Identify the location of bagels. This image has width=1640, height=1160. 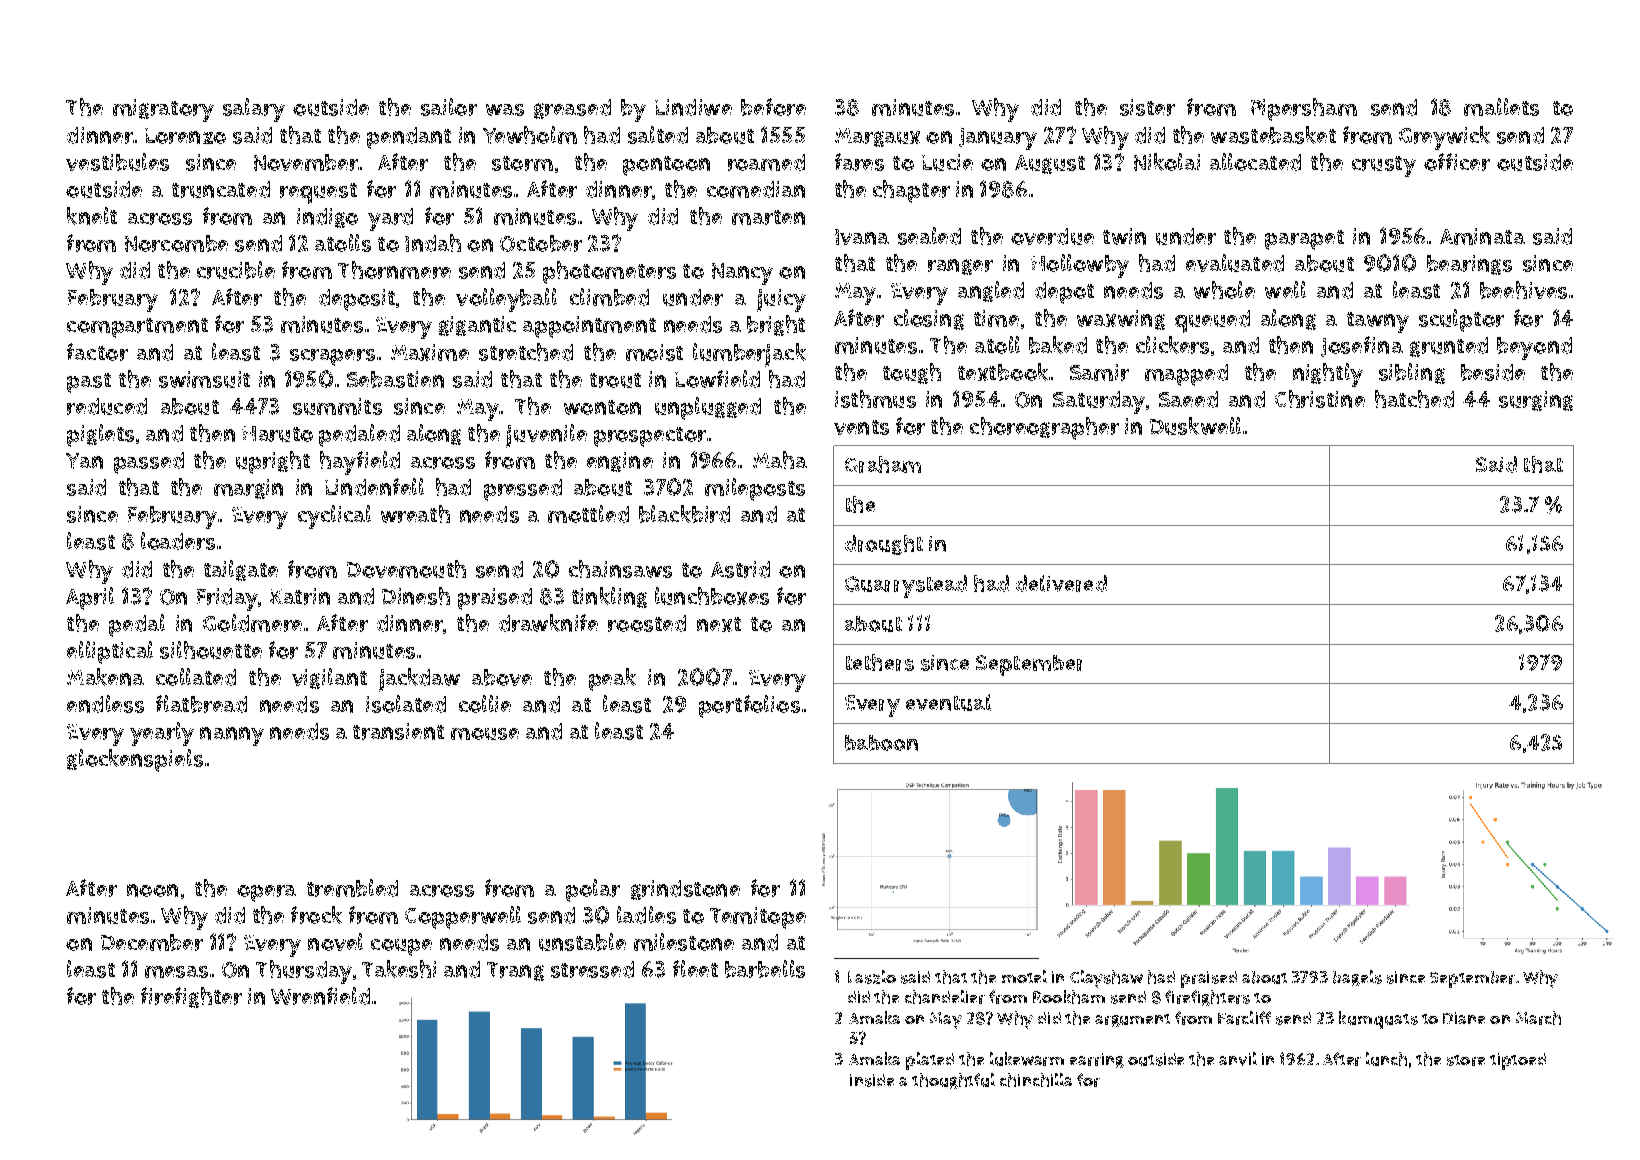
(1357, 978).
